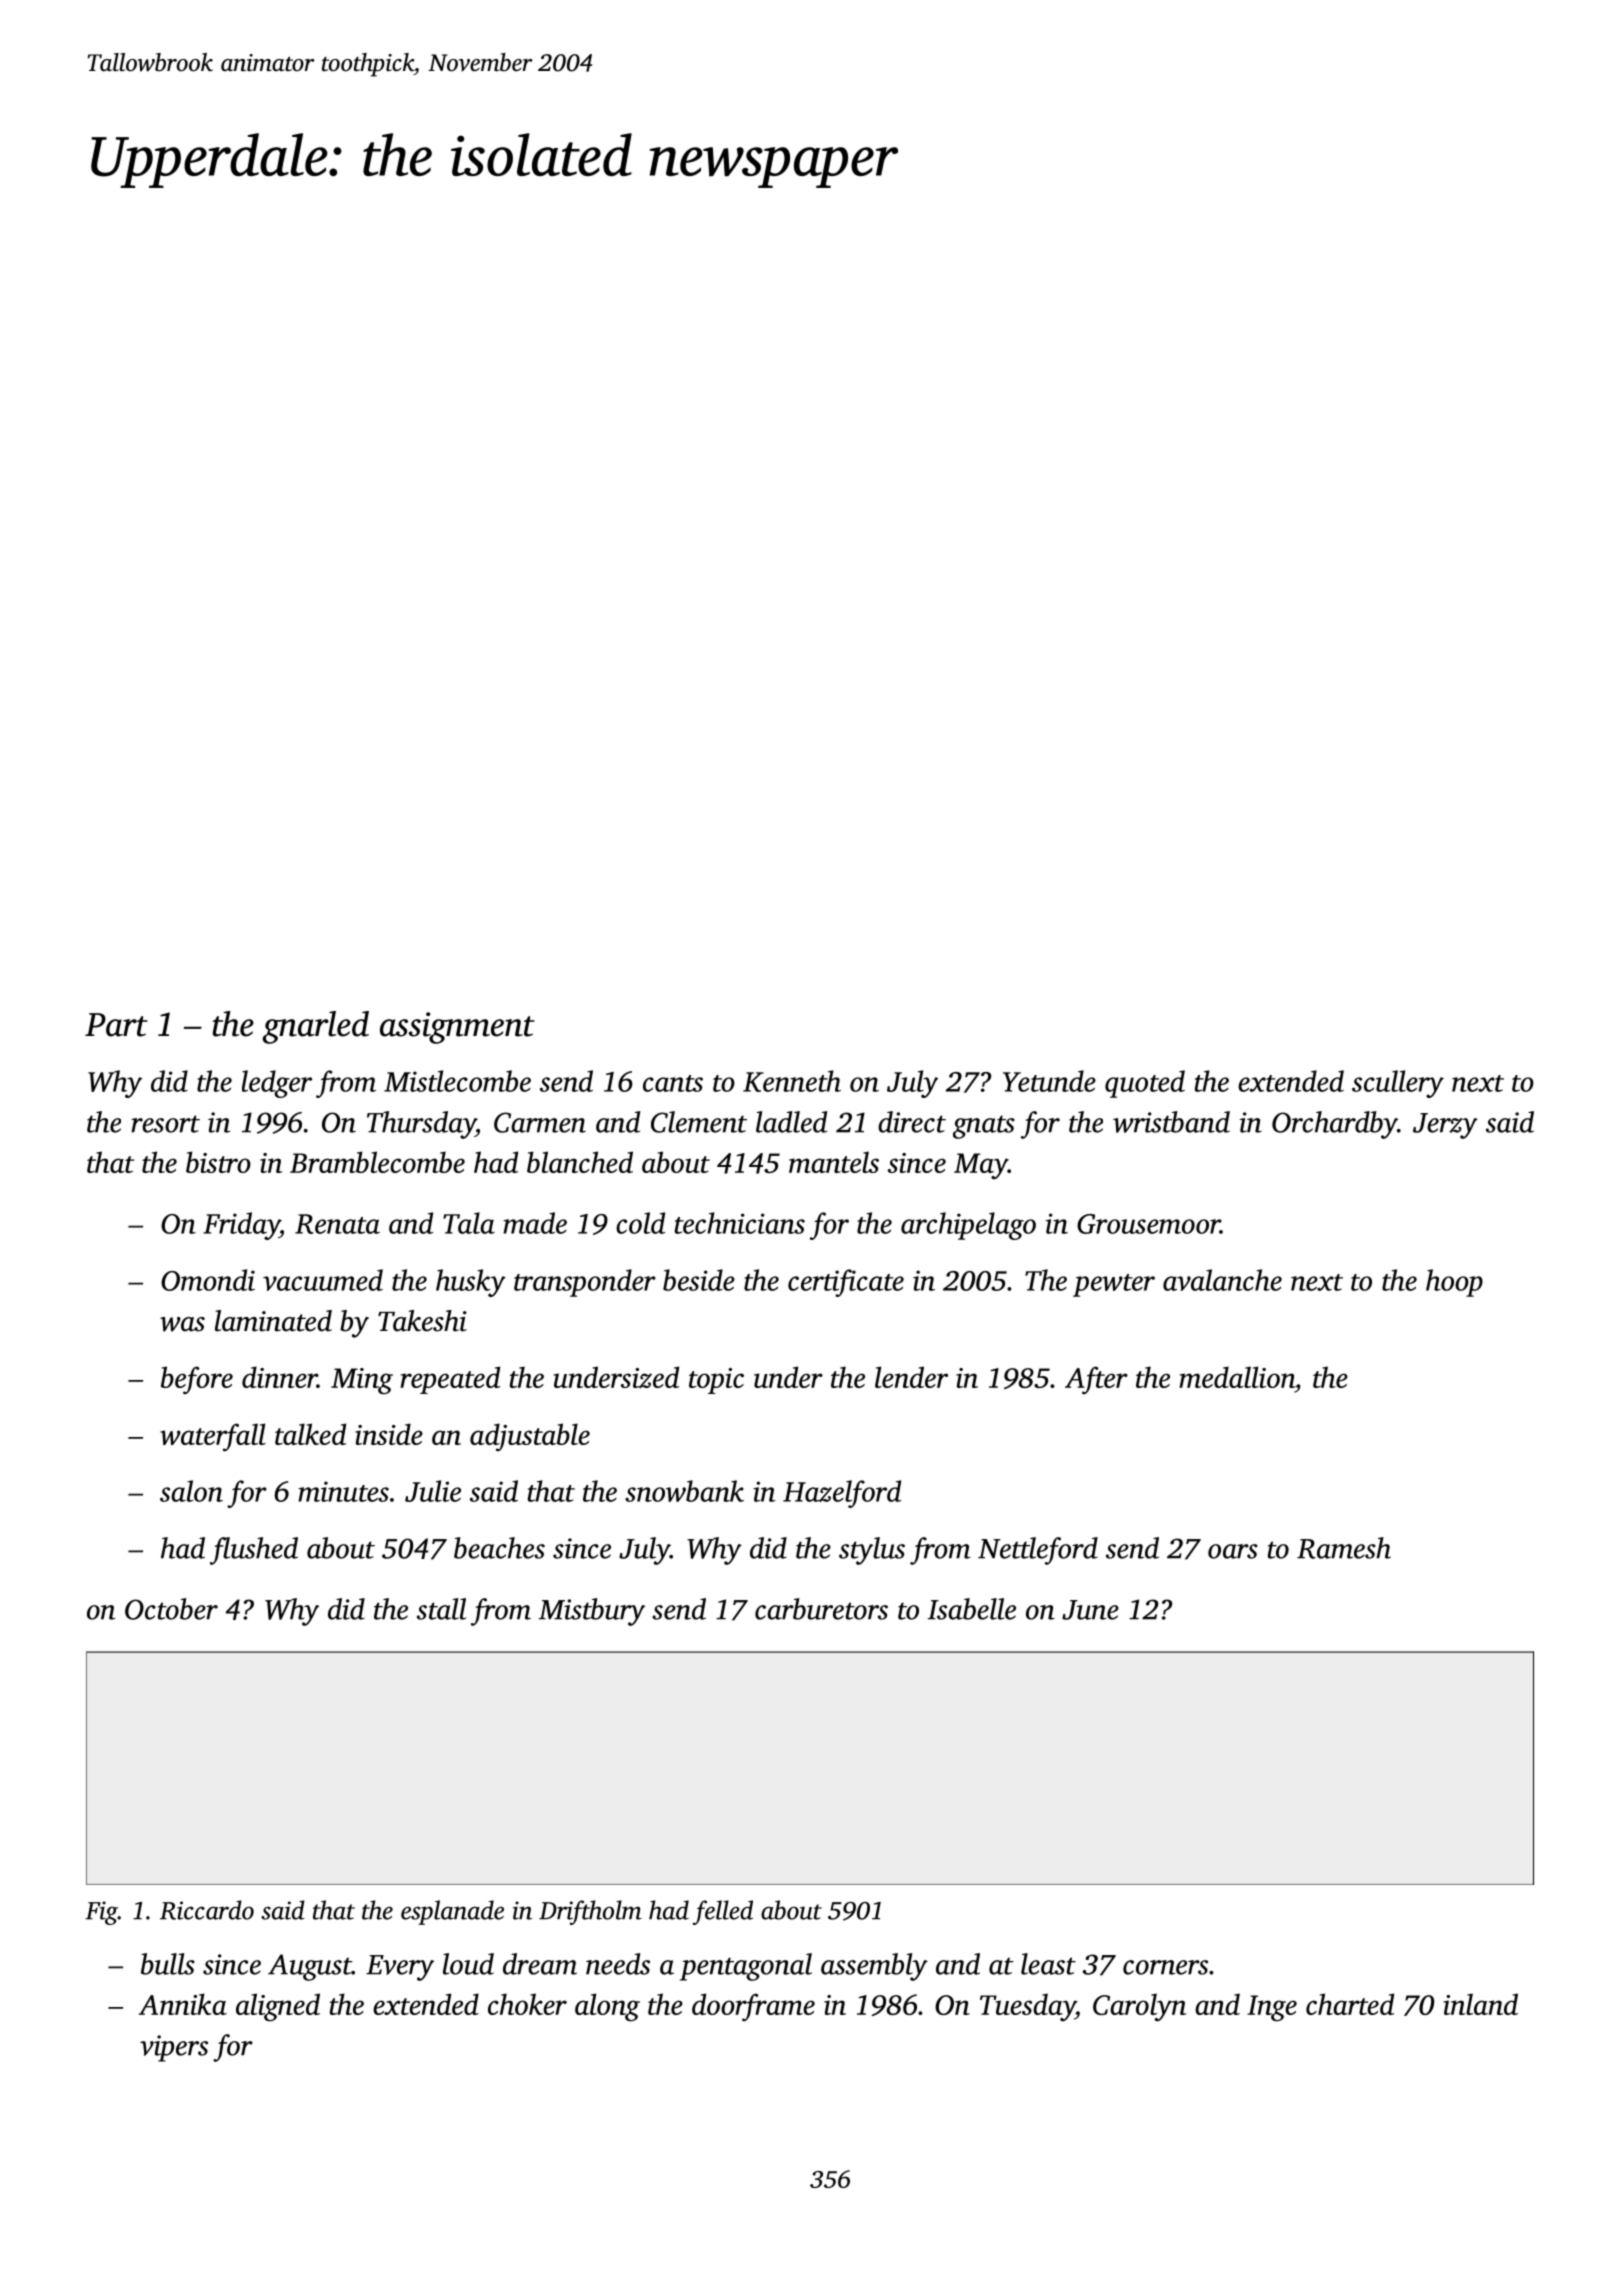  I want to click on pewter, so click(1114, 1285).
